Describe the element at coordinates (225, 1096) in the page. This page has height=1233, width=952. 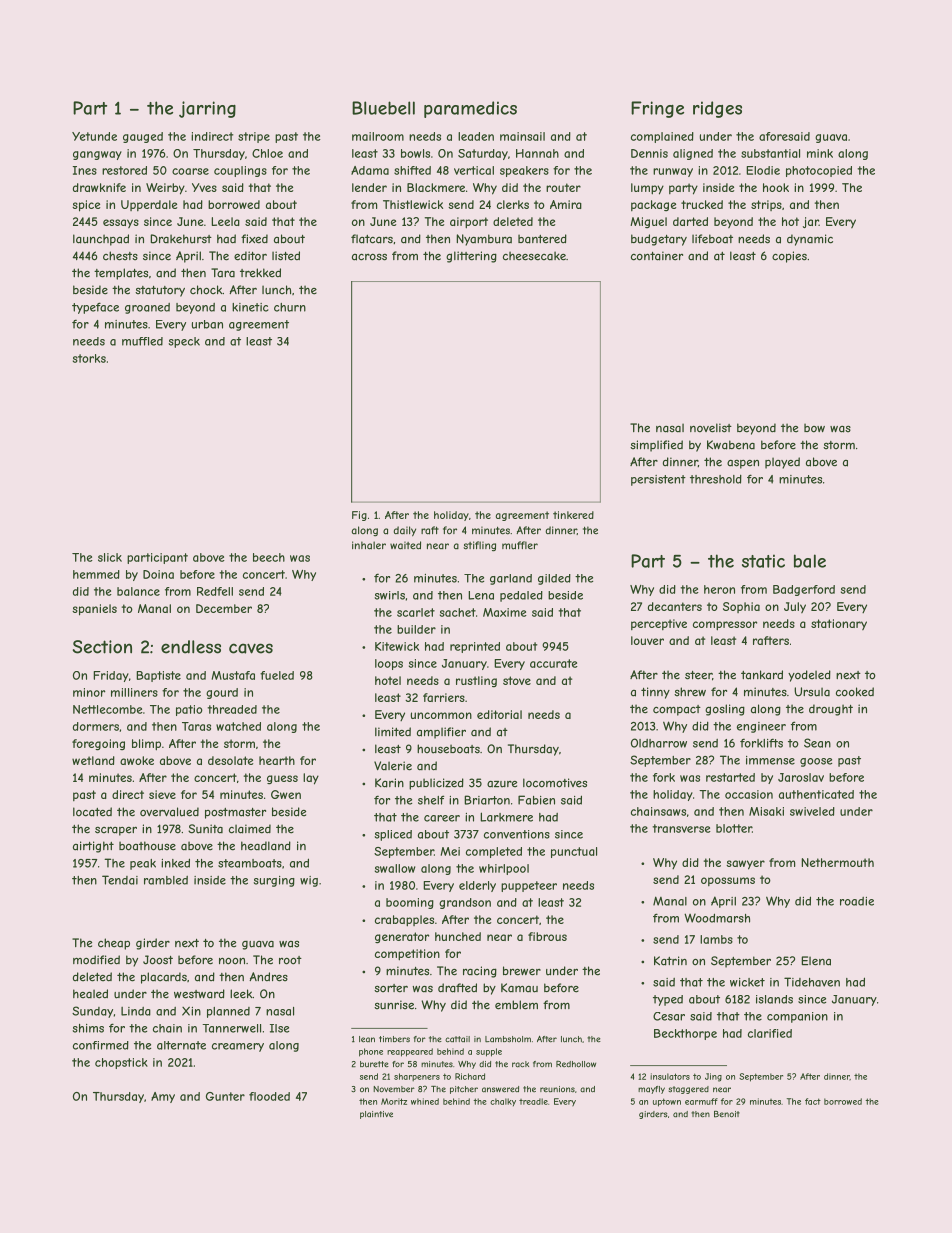
I see `Gunter` at that location.
